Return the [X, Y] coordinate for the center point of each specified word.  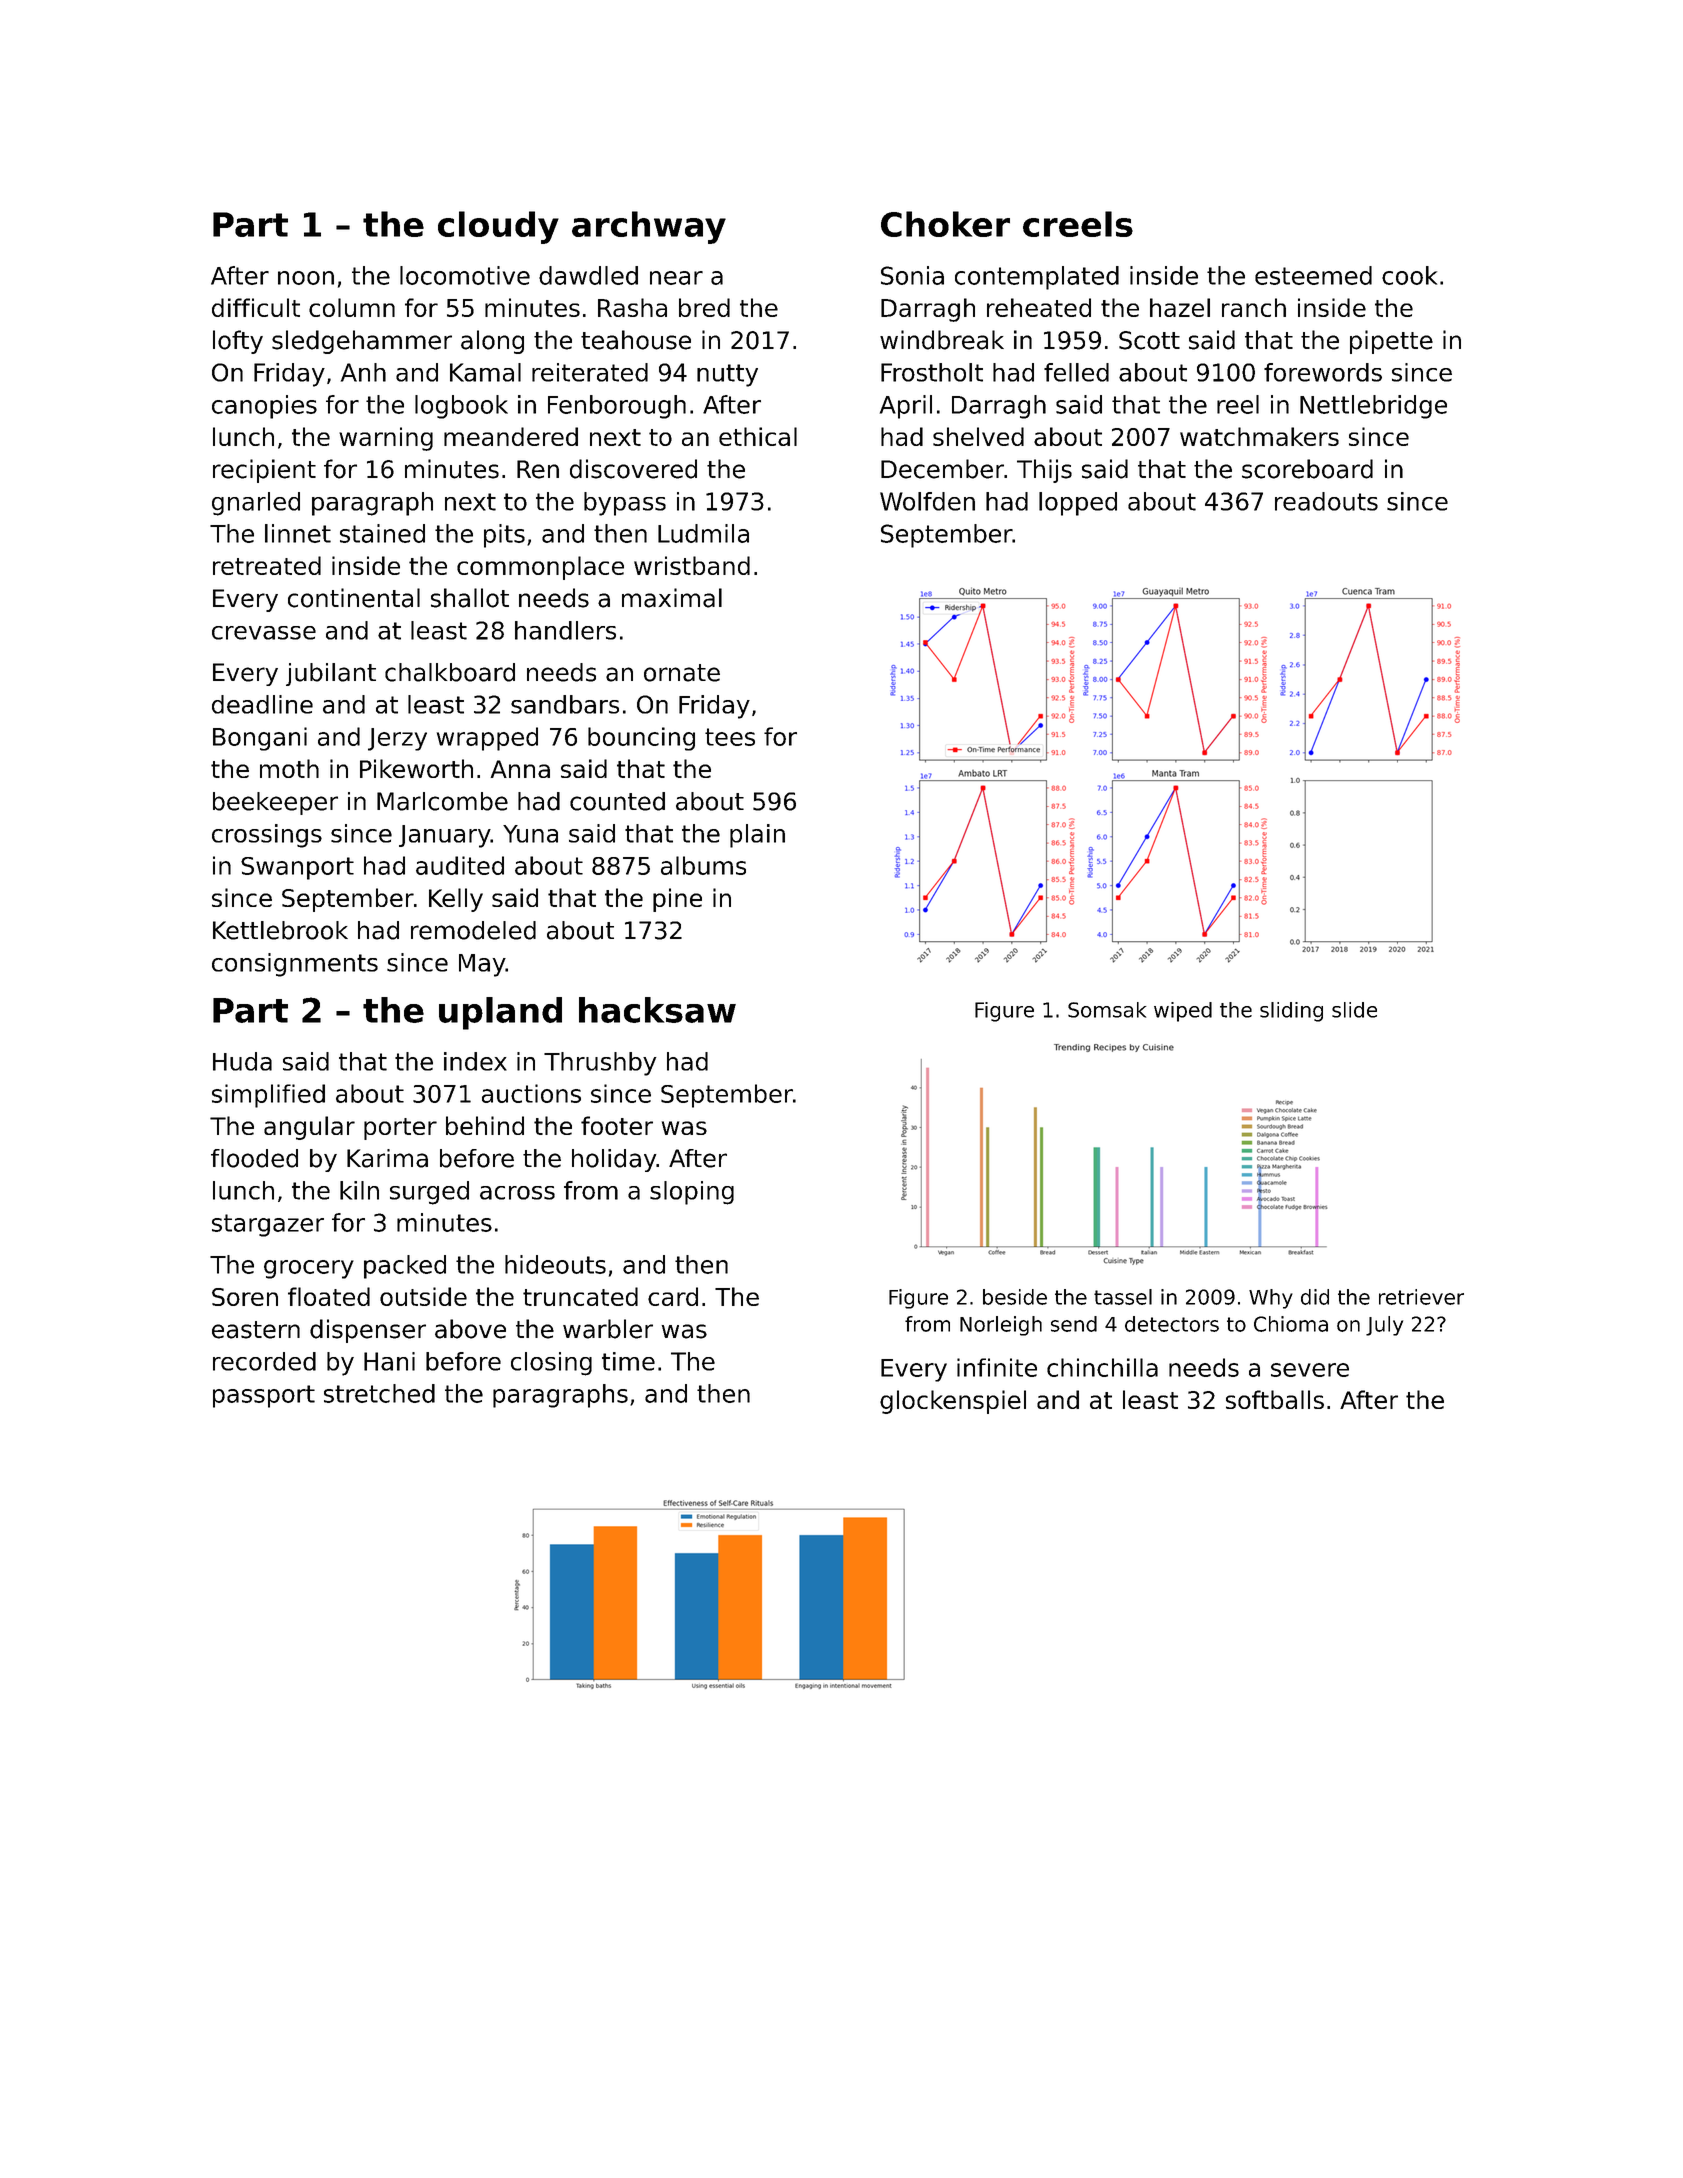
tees [730, 737]
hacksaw [657, 1010]
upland [500, 1013]
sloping [692, 1193]
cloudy [498, 227]
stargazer [268, 1225]
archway [649, 227]
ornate [682, 673]
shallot [470, 598]
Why [1271, 1299]
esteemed [1313, 275]
